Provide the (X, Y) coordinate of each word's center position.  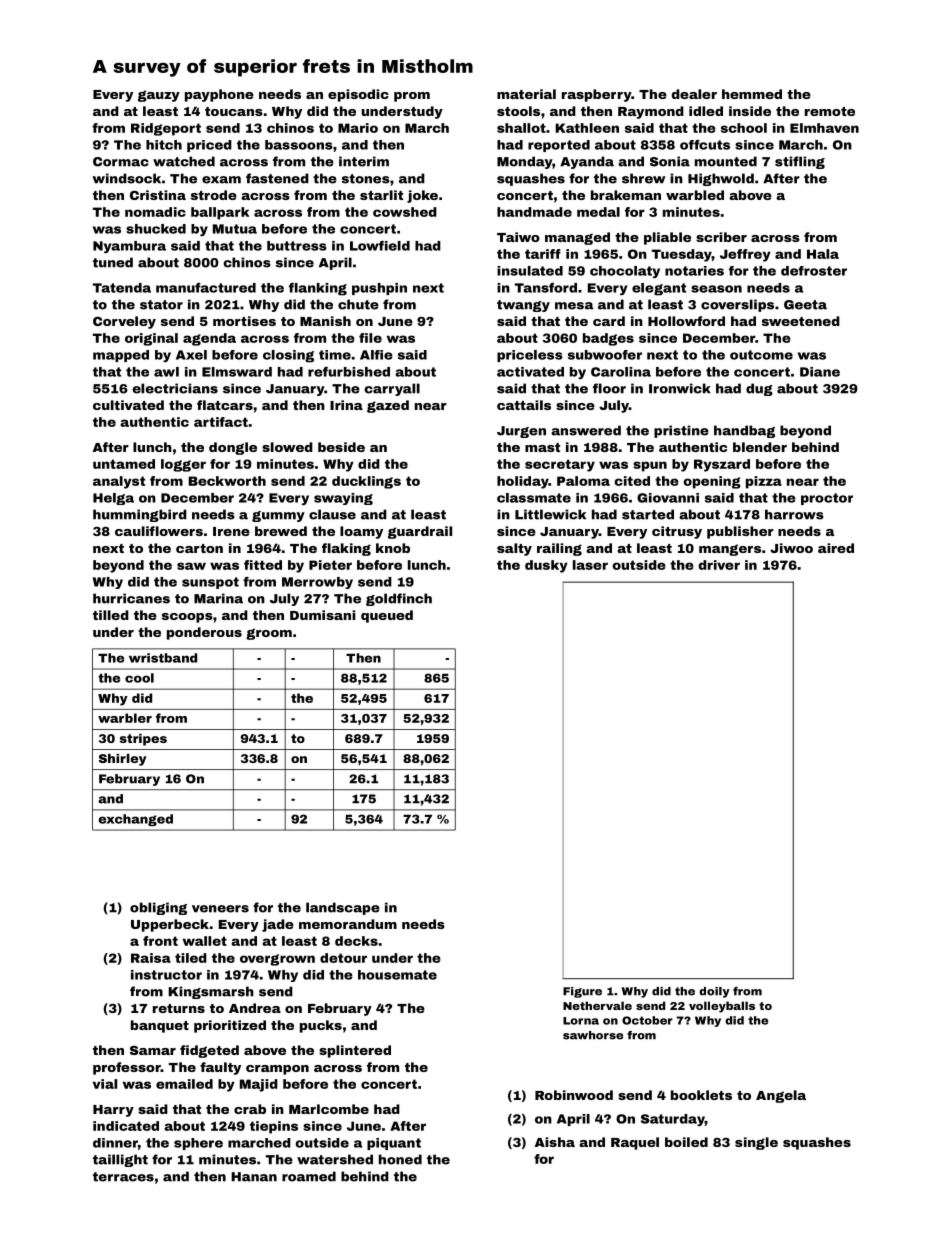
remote (830, 111)
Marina (218, 598)
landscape (343, 908)
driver (719, 565)
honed (400, 1159)
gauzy (159, 96)
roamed (309, 1176)
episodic (358, 95)
